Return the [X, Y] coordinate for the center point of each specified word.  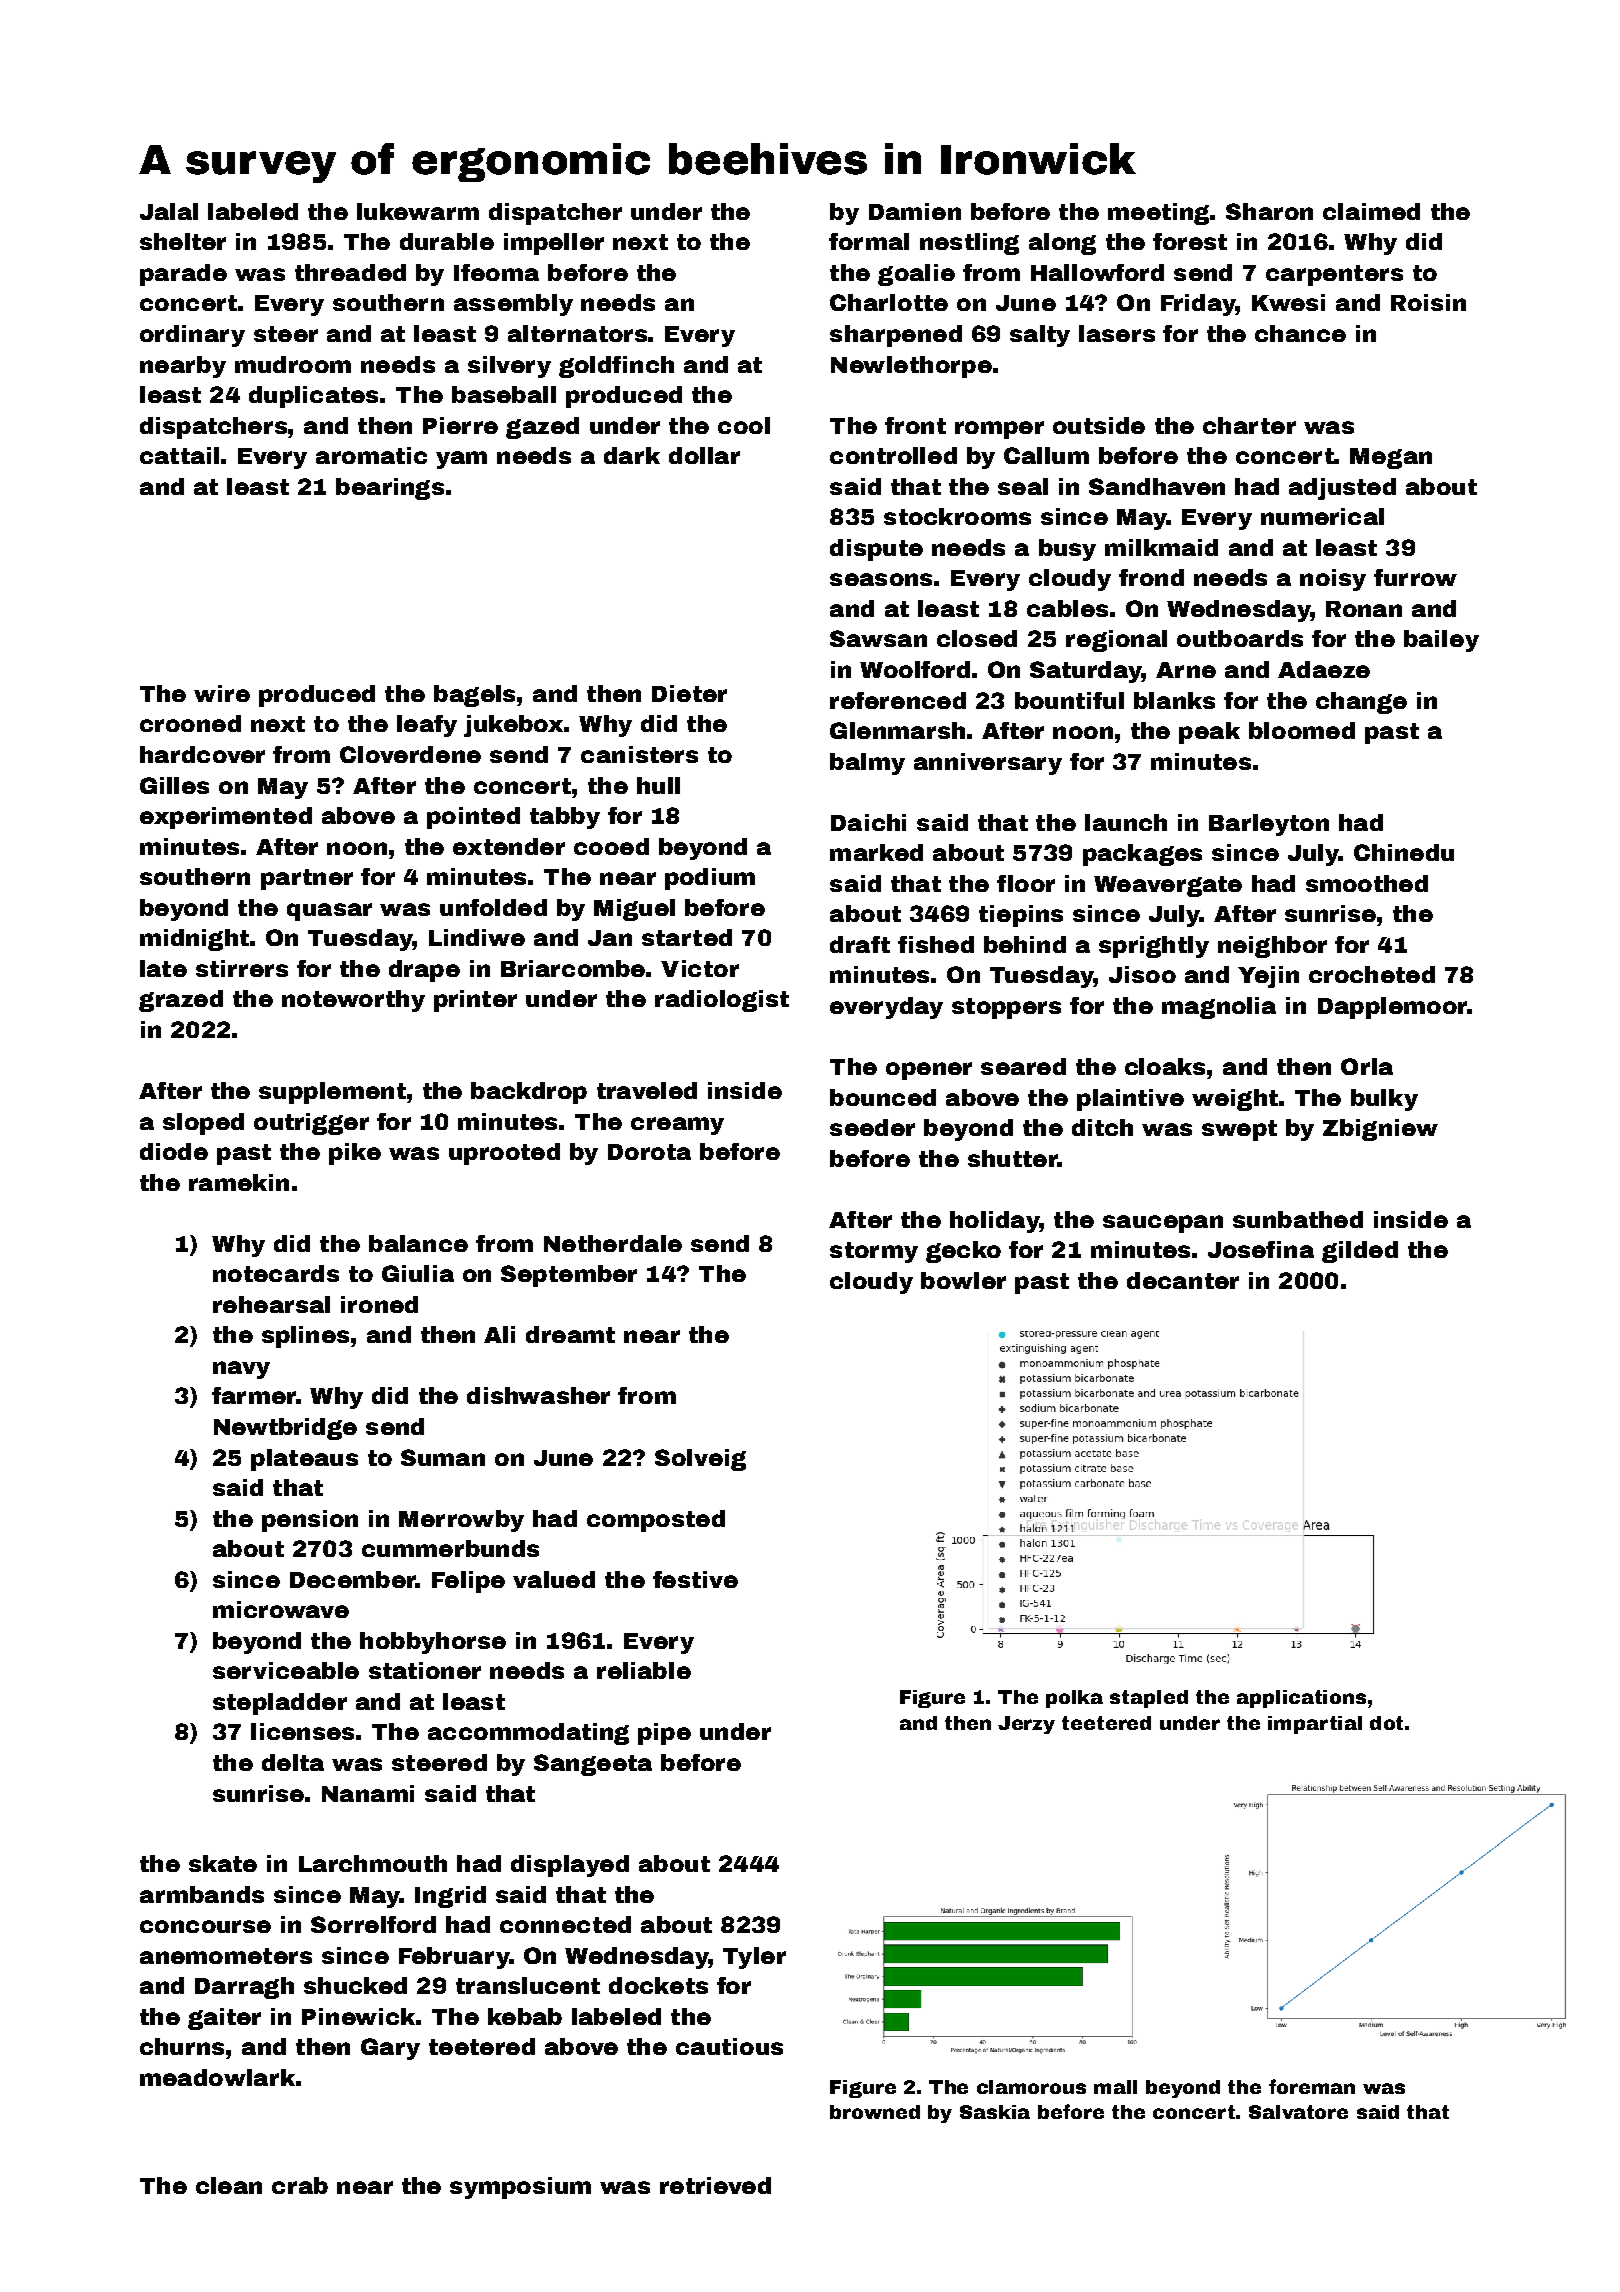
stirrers [242, 968]
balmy [867, 764]
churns [182, 2046]
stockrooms [957, 516]
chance [1300, 333]
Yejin [1268, 977]
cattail [179, 455]
